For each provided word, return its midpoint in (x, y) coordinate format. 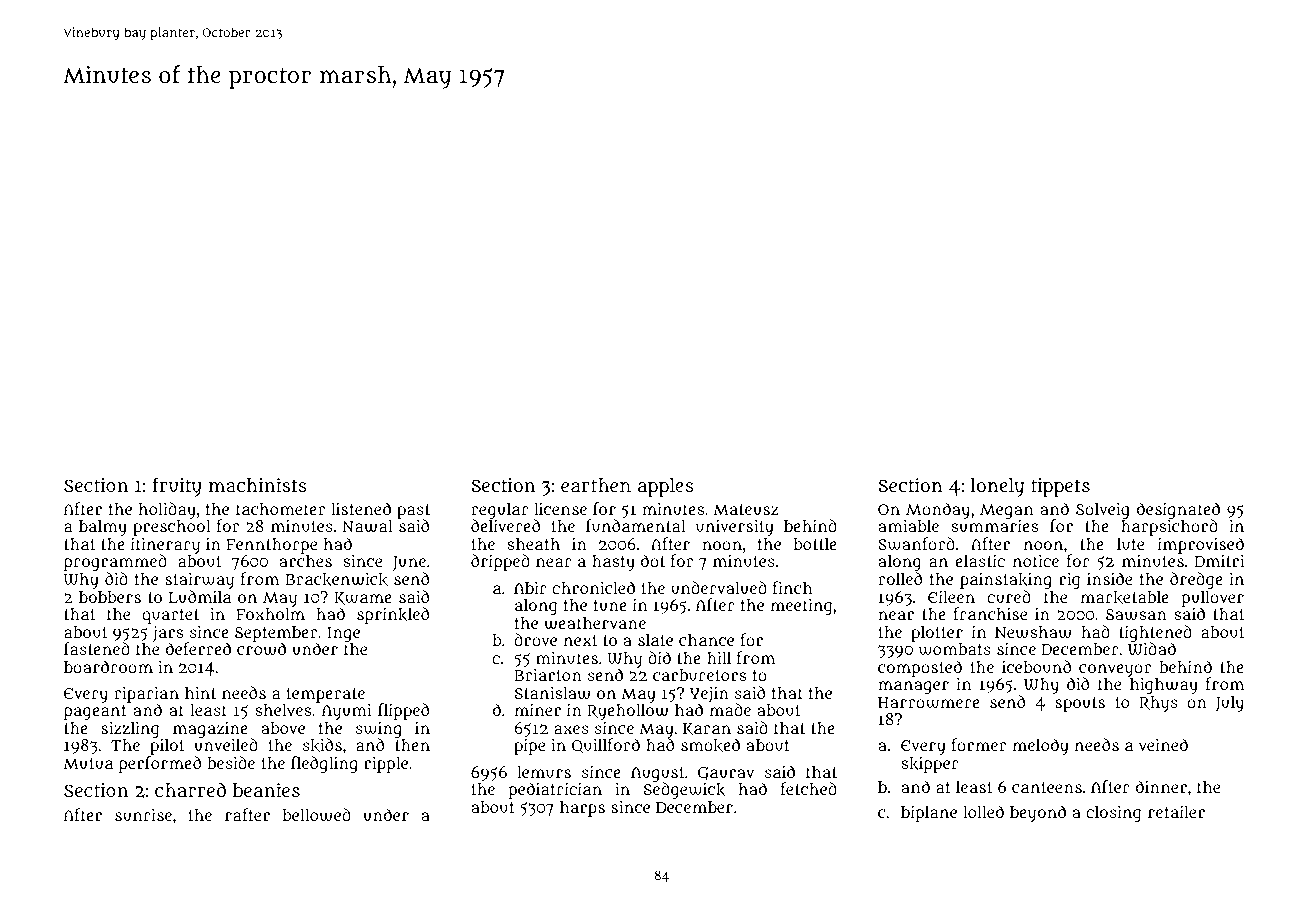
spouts (1080, 704)
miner (538, 710)
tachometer (280, 509)
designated (1178, 511)
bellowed (317, 815)
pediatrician (555, 790)
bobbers (110, 597)
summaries (995, 526)
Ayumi (346, 712)
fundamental (636, 526)
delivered (505, 526)
